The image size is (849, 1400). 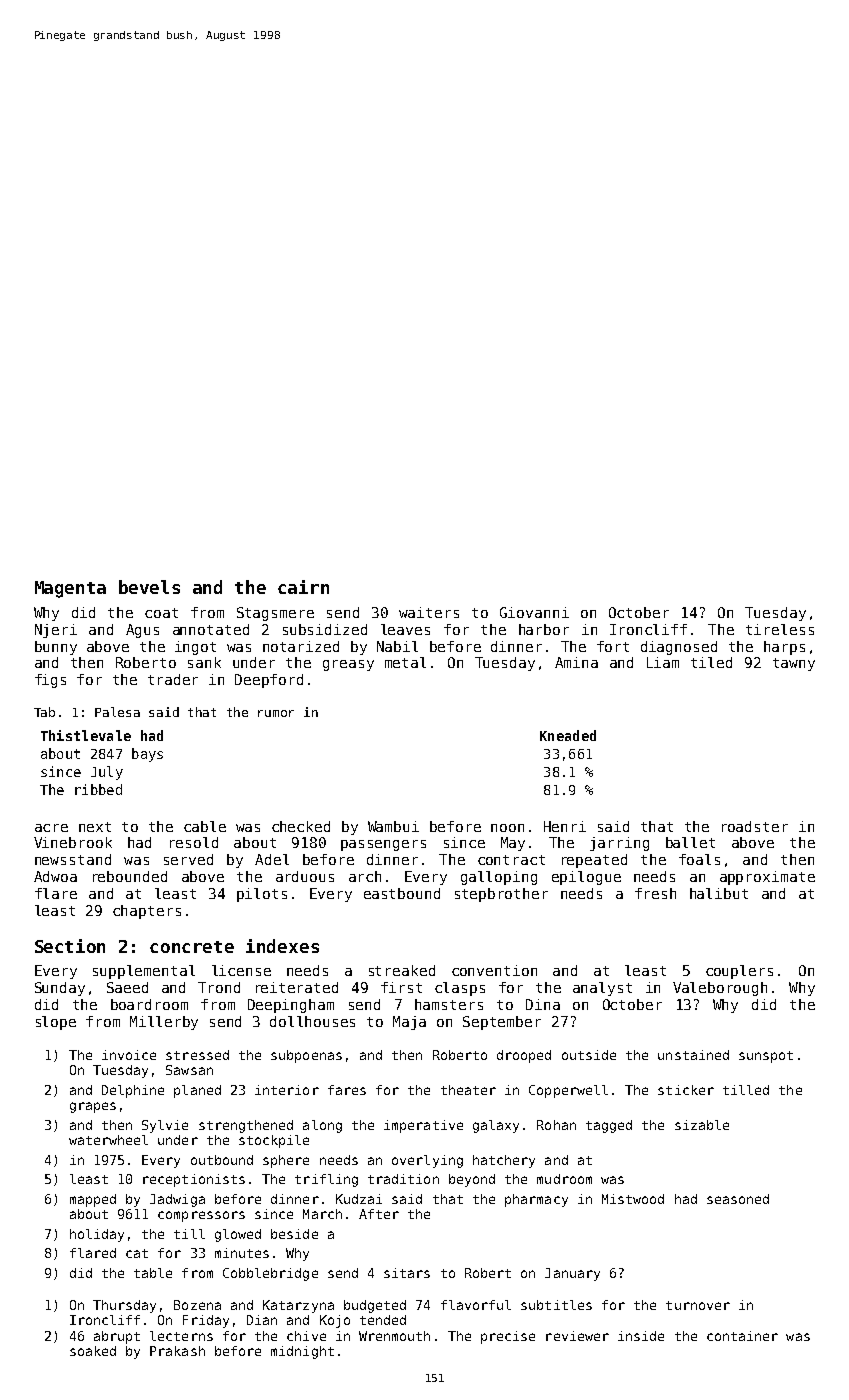 What do you see at coordinates (780, 629) in the screenshot?
I see `tireless` at bounding box center [780, 629].
